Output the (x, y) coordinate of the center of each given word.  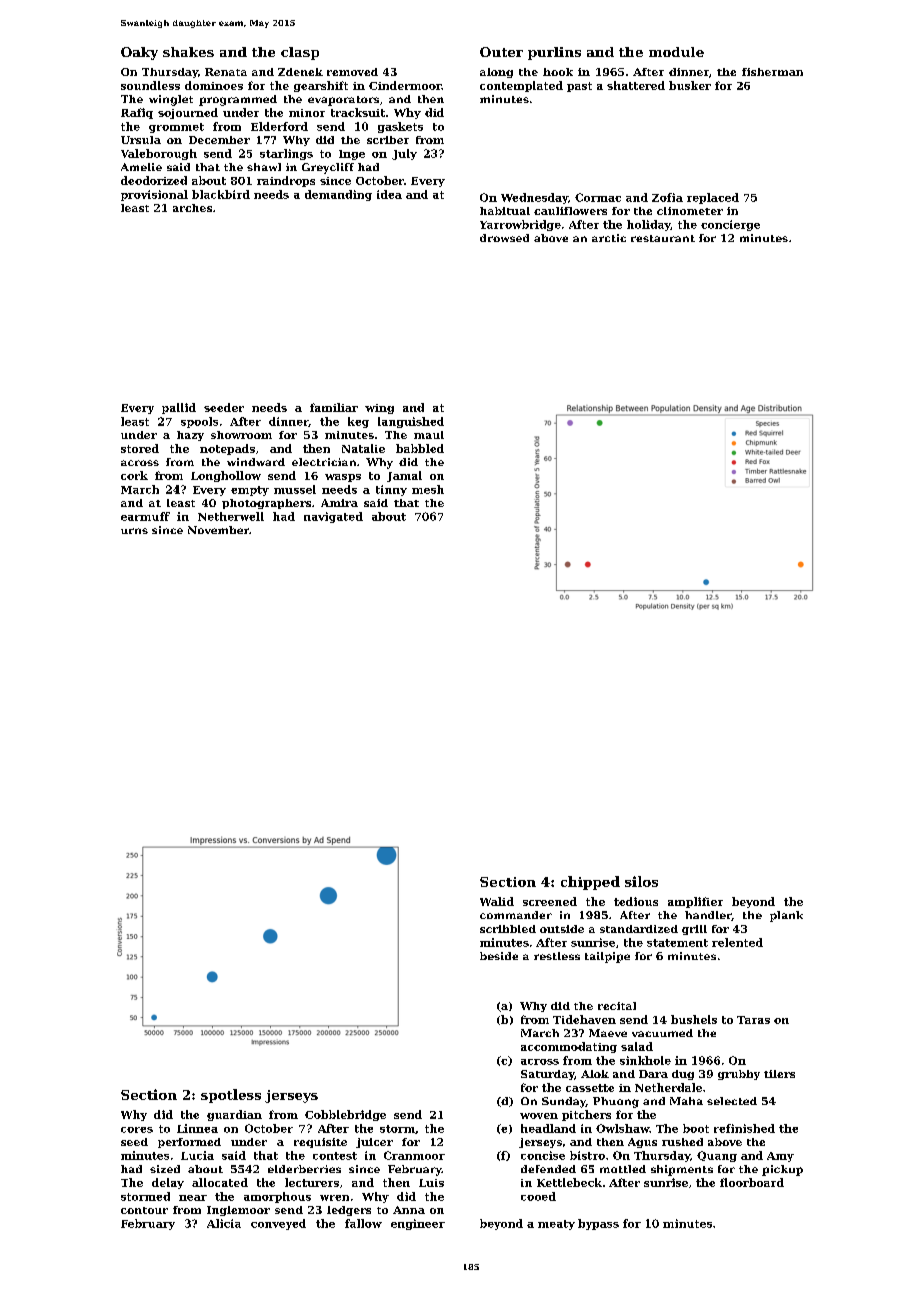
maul (429, 435)
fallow (363, 1223)
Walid (497, 901)
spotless (231, 1096)
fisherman (772, 72)
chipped (590, 883)
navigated (333, 517)
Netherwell (231, 516)
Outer (501, 52)
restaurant (663, 238)
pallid (179, 408)
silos (641, 881)
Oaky (139, 53)
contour (144, 1210)
